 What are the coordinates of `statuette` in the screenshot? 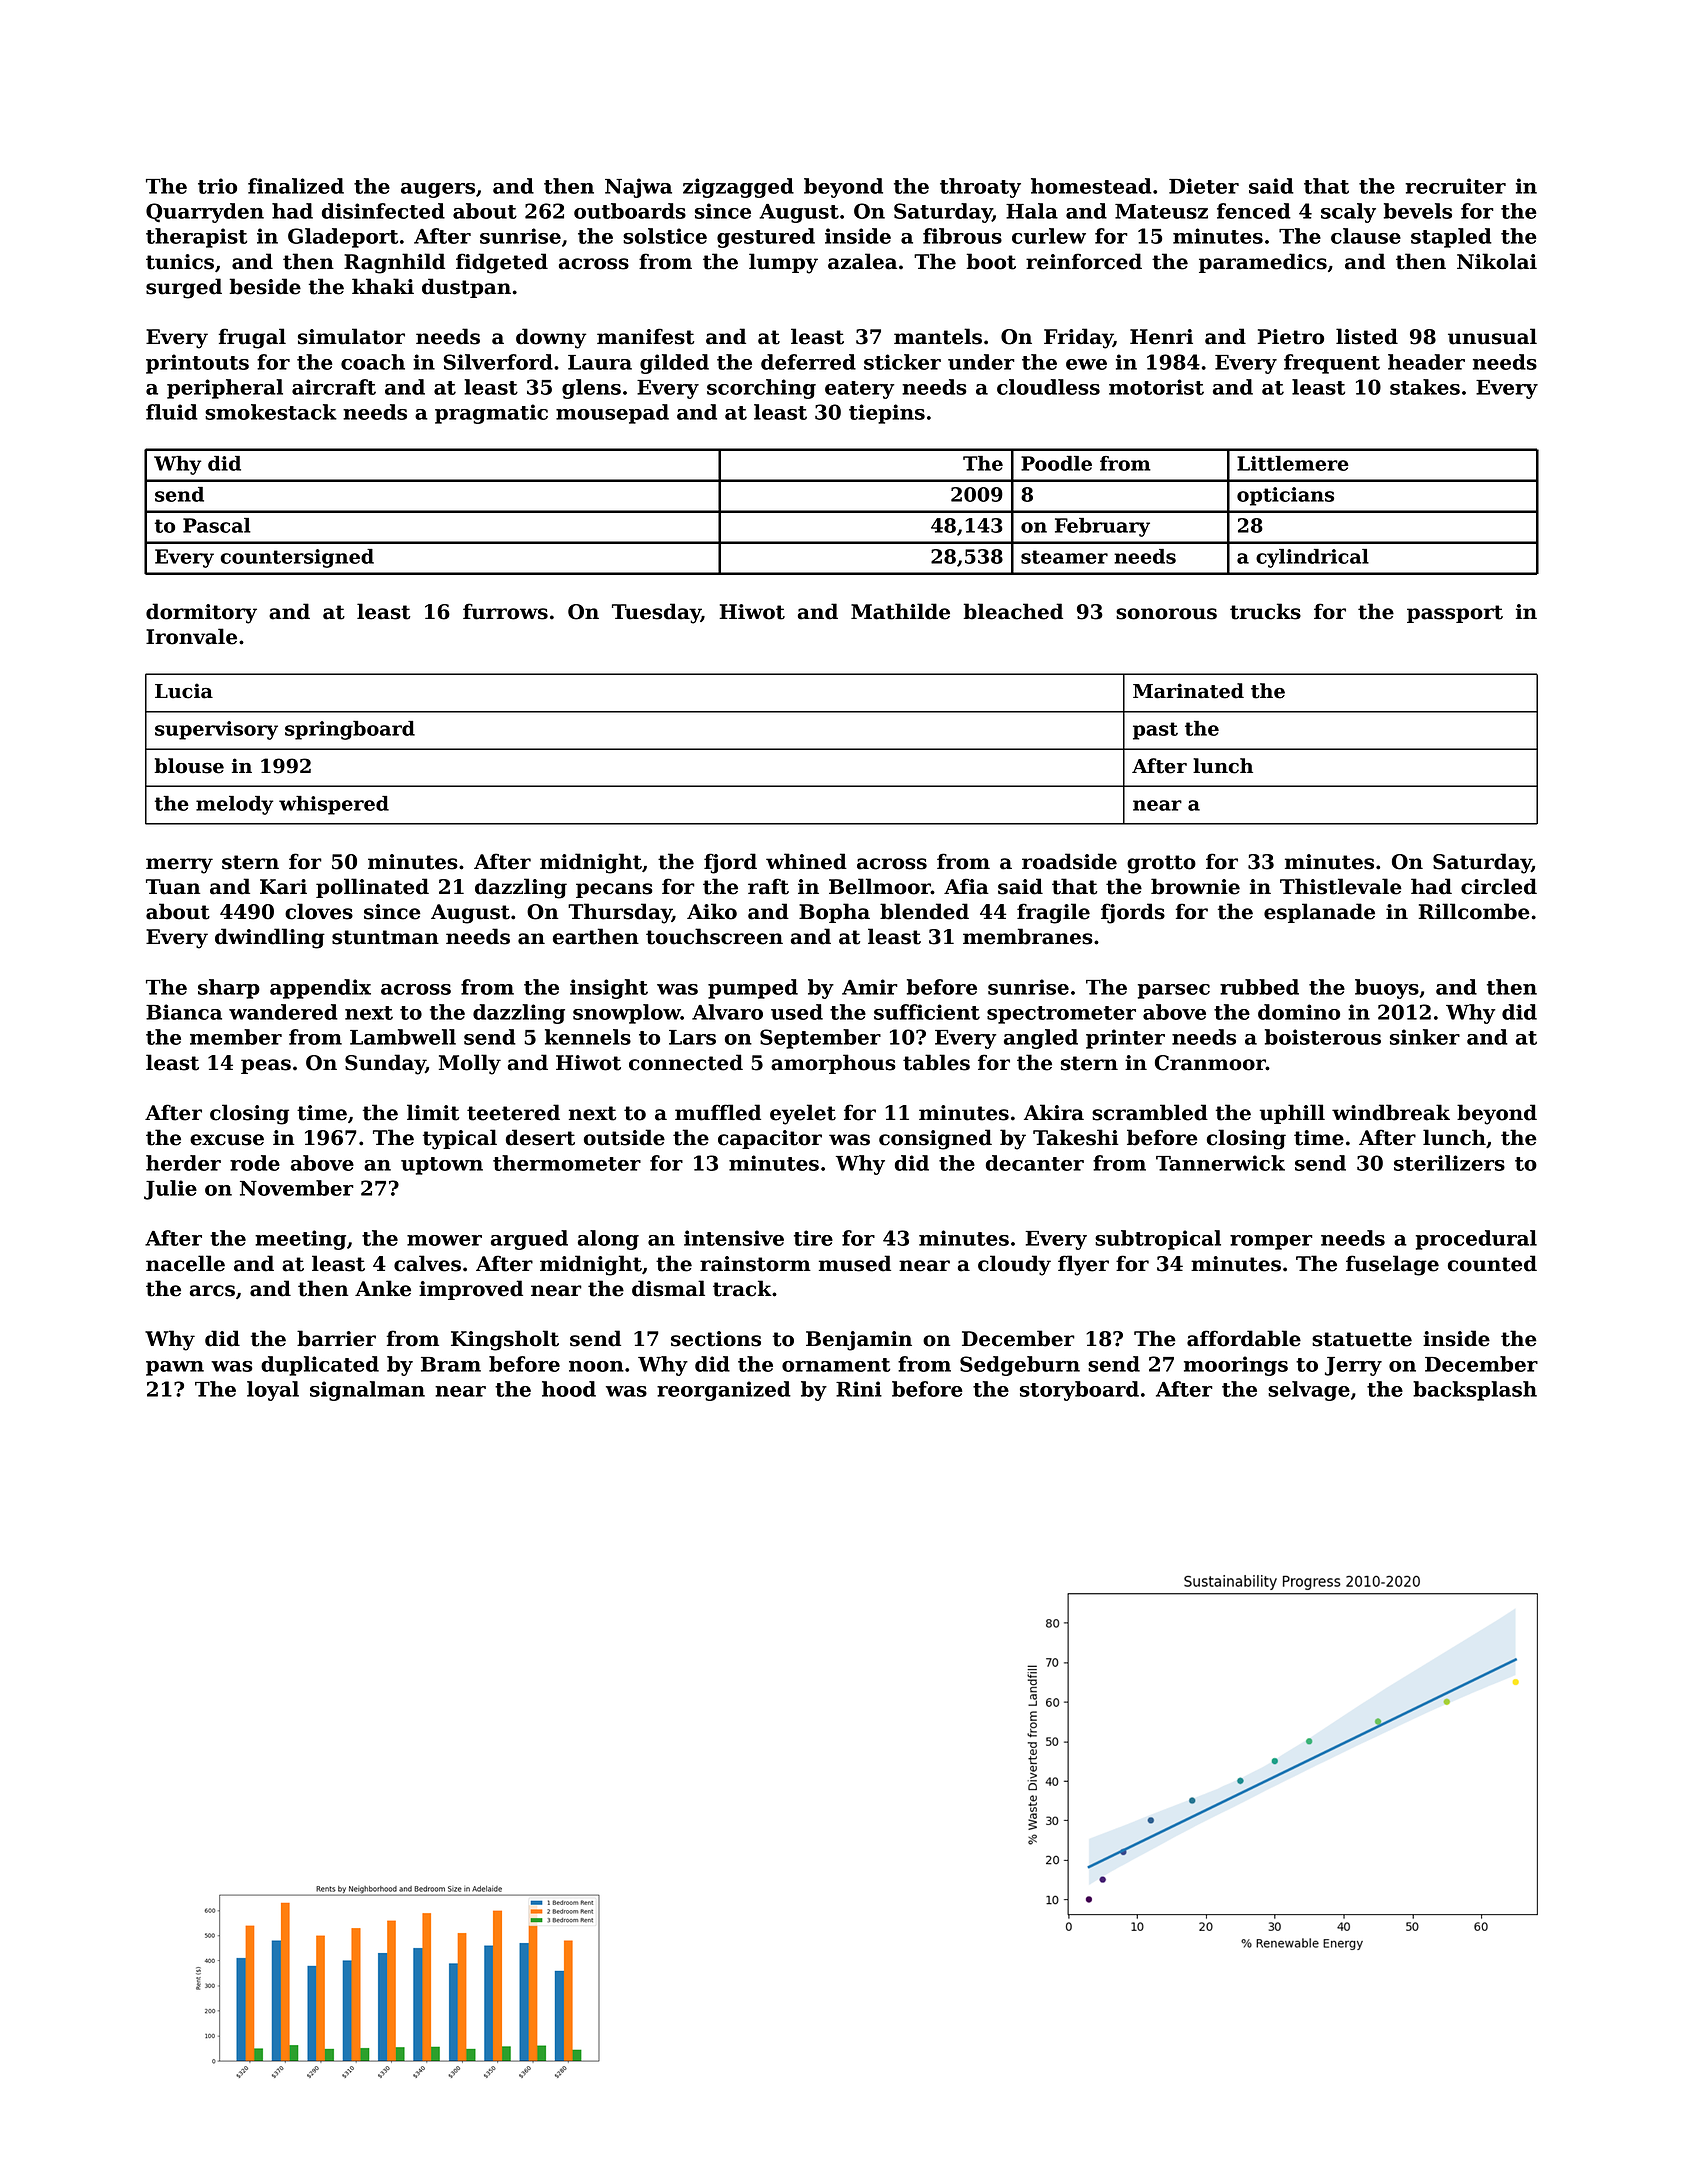 It's located at (1362, 1339).
